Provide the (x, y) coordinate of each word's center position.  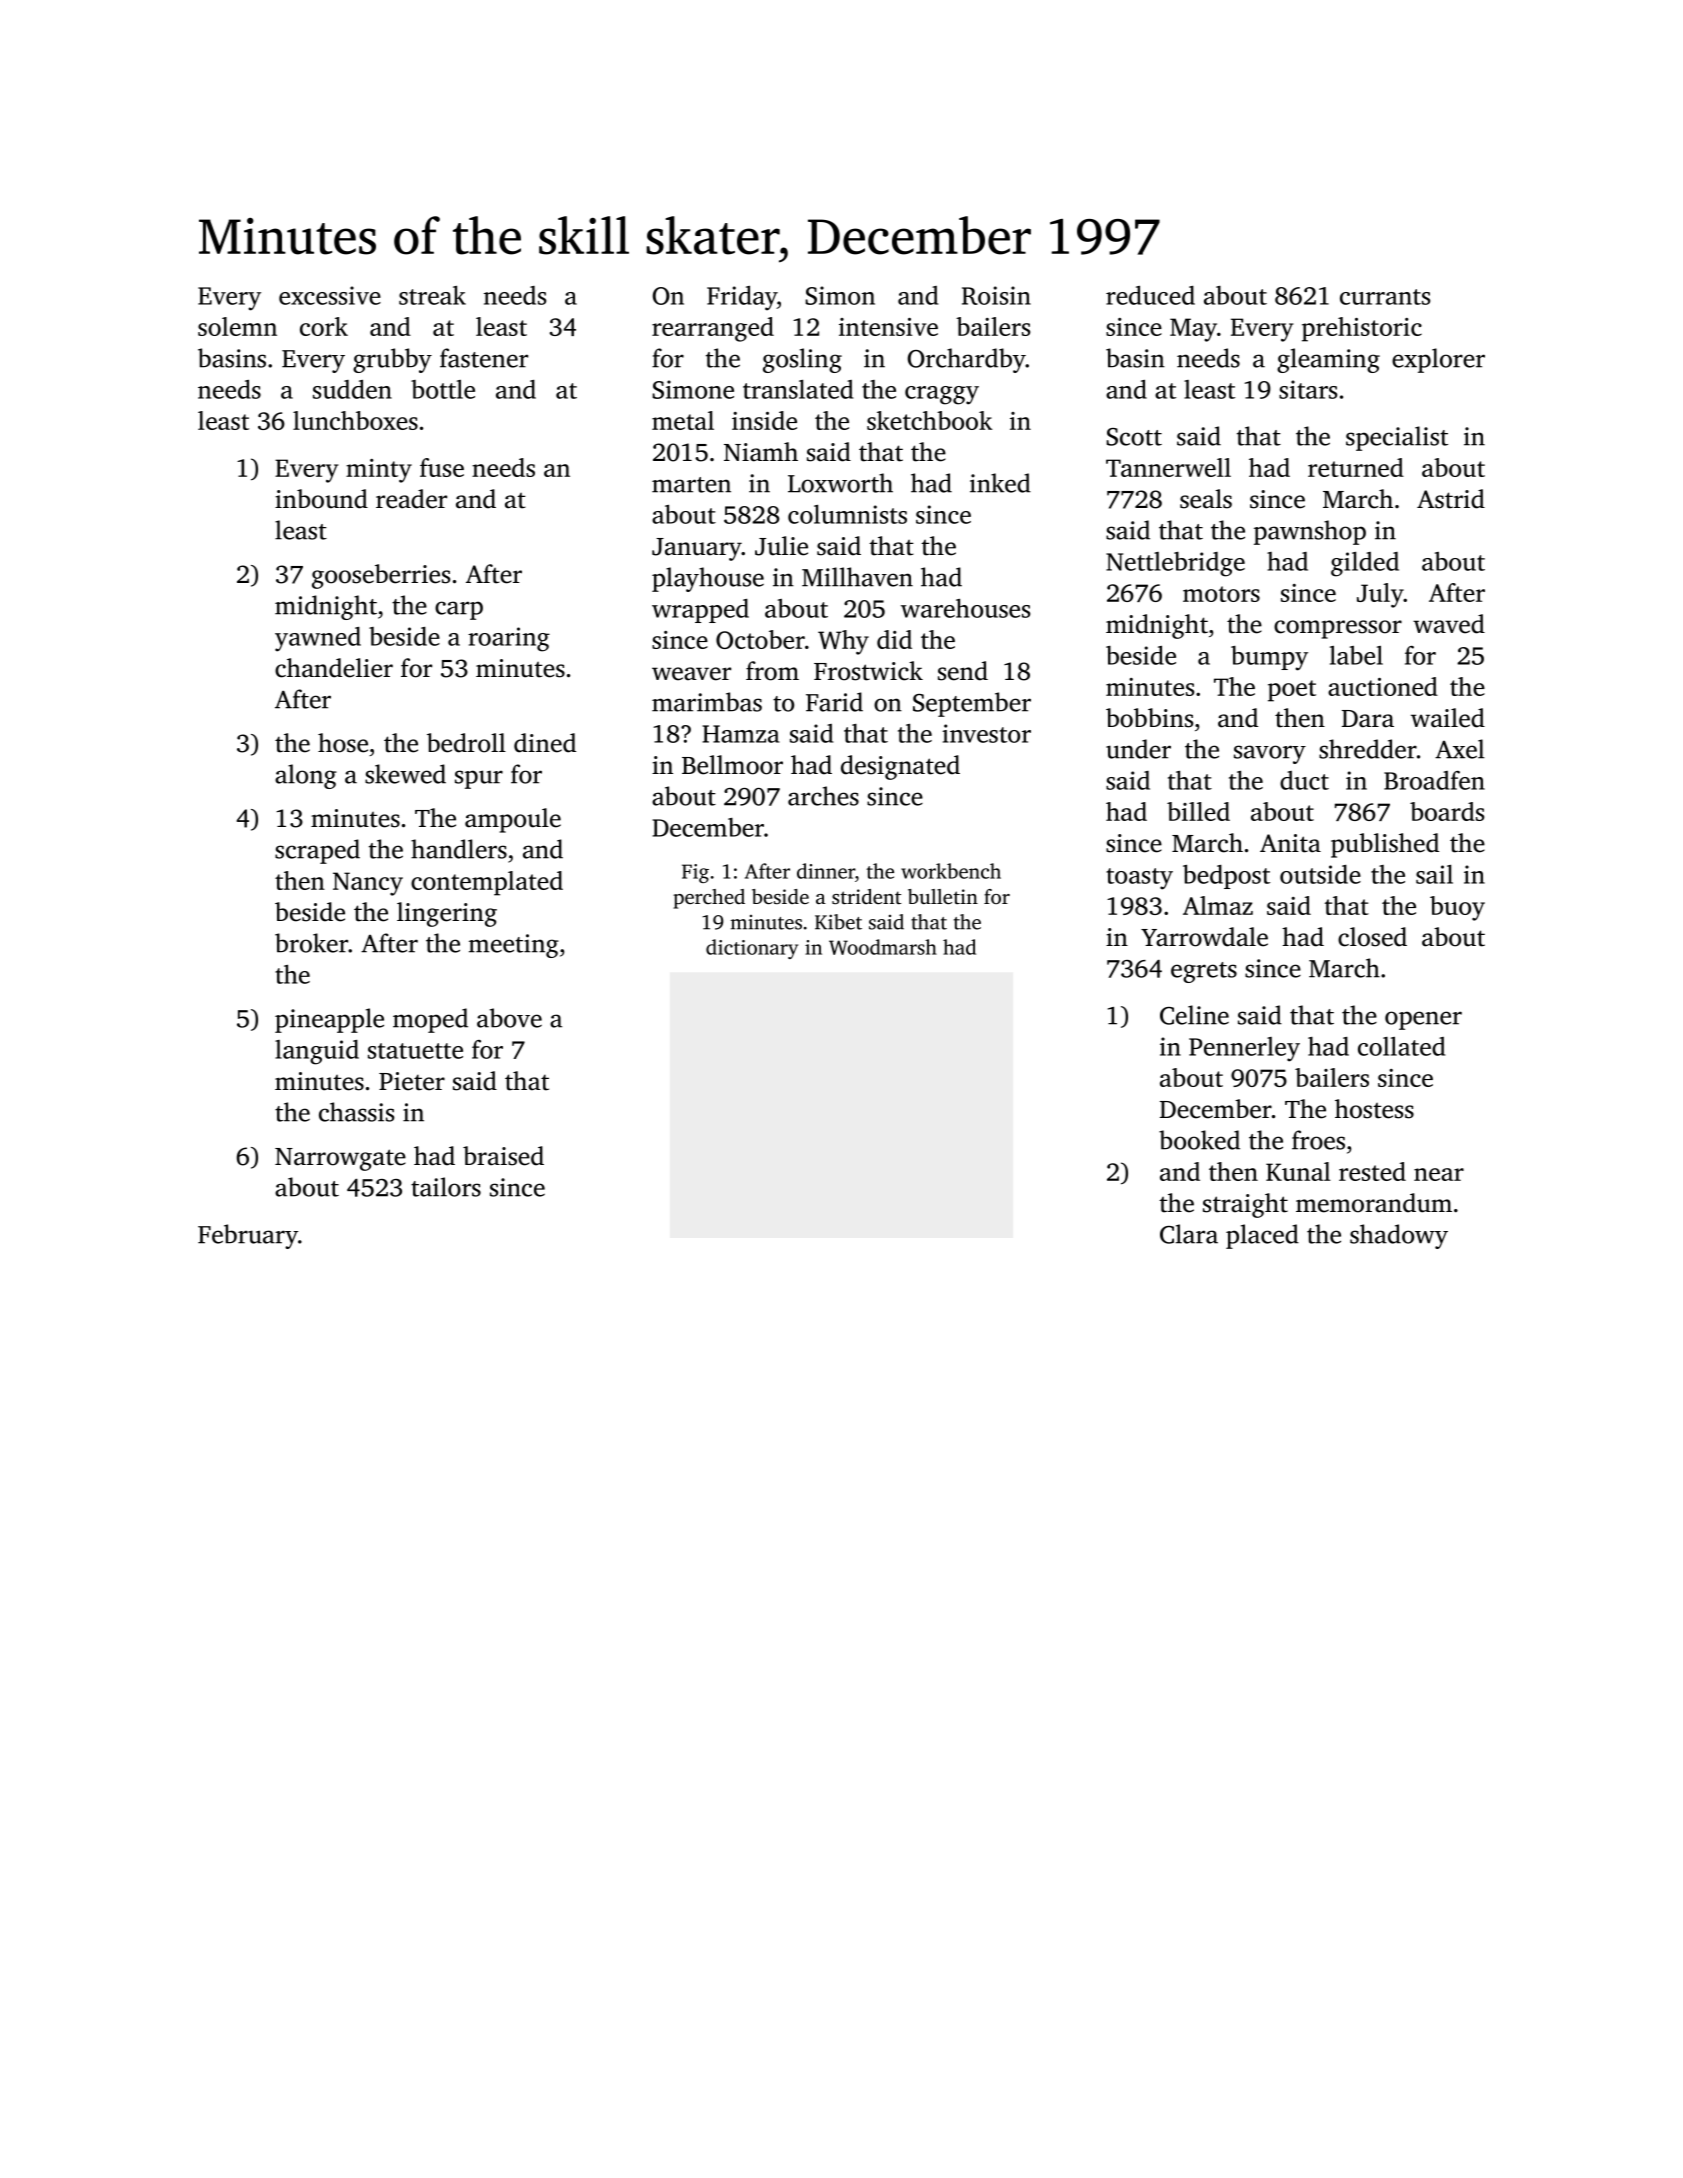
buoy (1457, 908)
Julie (781, 546)
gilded (1365, 564)
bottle (443, 389)
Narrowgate (340, 1159)
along (306, 776)
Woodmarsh (883, 947)
